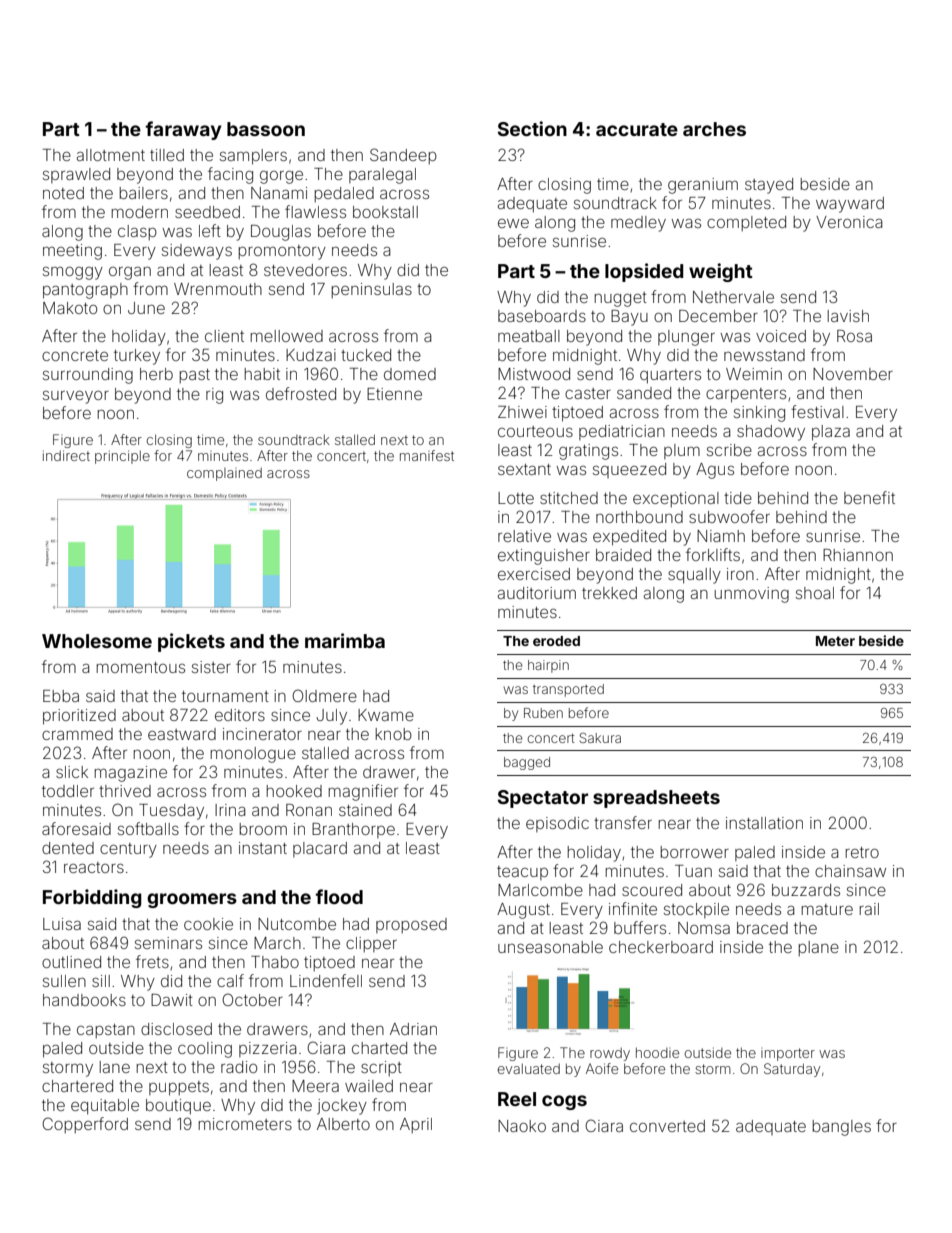 The height and width of the image is (1233, 952). What do you see at coordinates (76, 175) in the image?
I see `sprawled` at bounding box center [76, 175].
